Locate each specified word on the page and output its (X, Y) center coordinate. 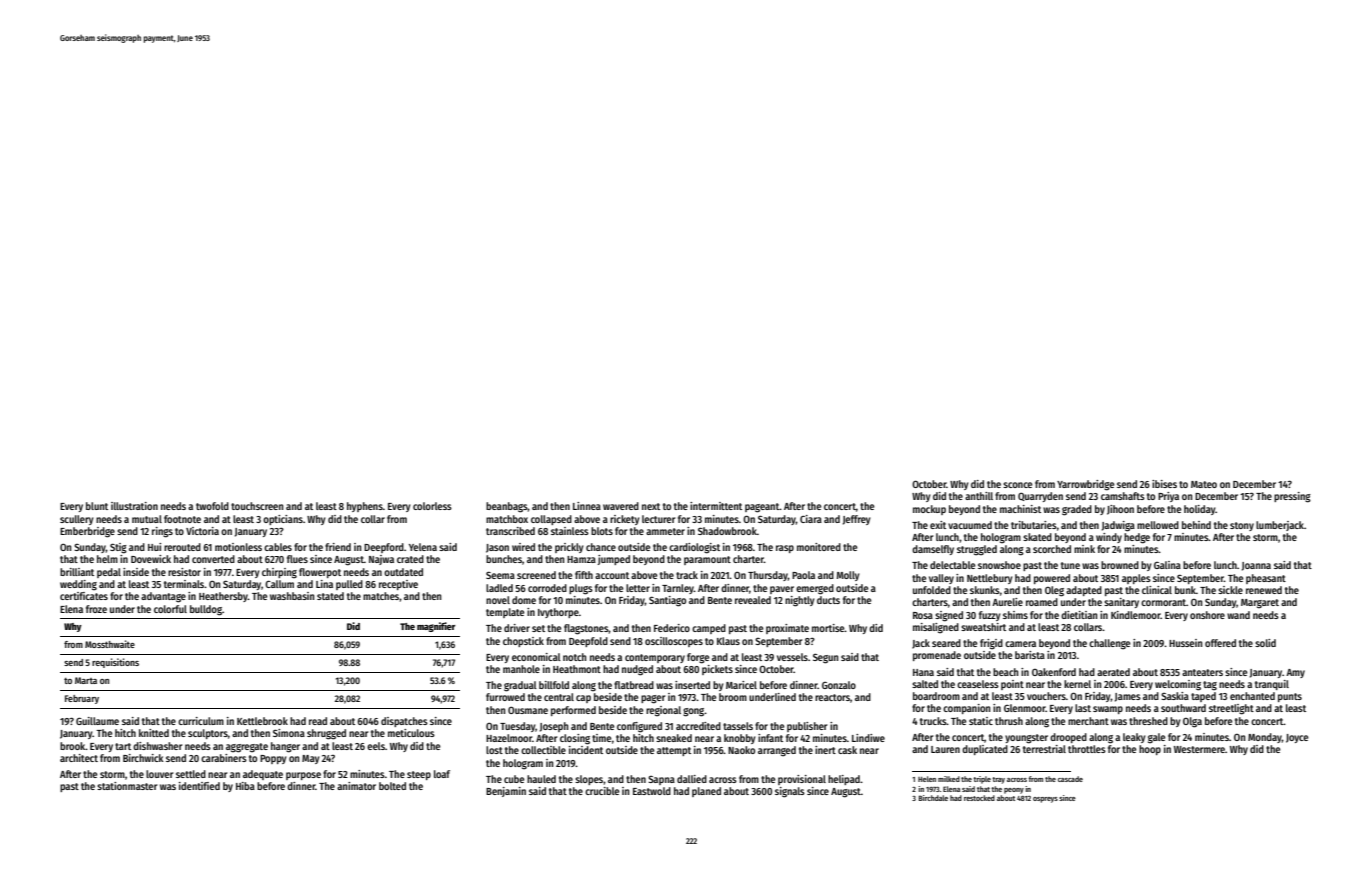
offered (1220, 643)
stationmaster (127, 786)
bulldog (206, 610)
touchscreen (257, 506)
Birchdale (933, 798)
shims (1015, 615)
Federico (672, 628)
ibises (1164, 484)
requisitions (115, 663)
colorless (432, 506)
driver (517, 628)
